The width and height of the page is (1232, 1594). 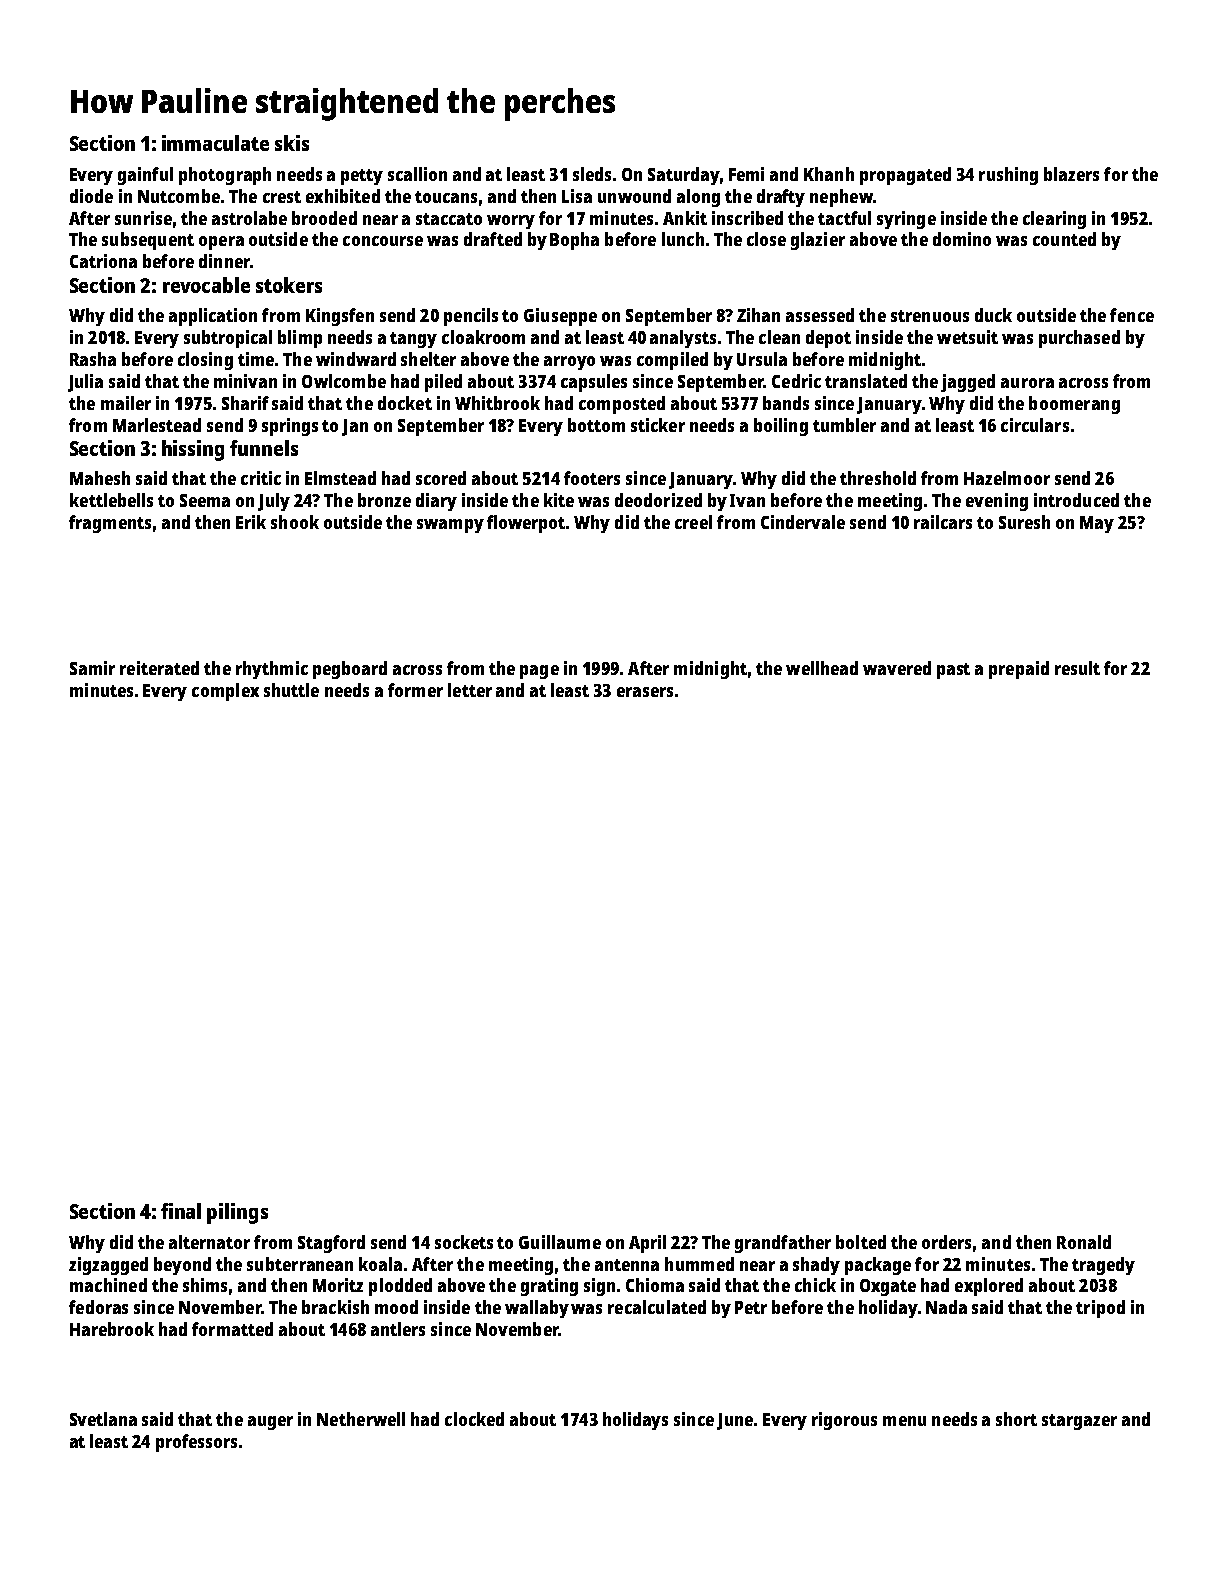 I want to click on wellhead, so click(x=822, y=668).
